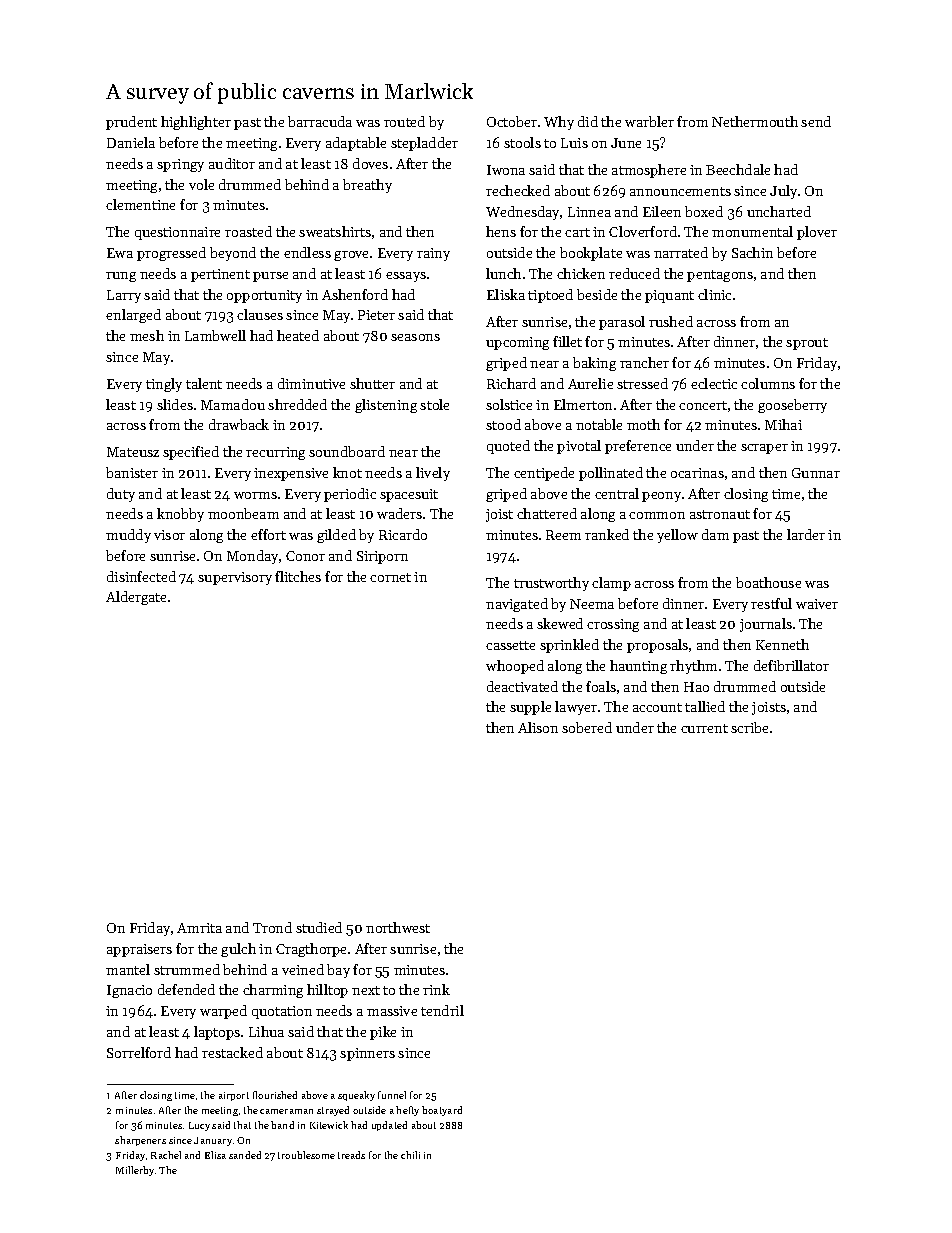  I want to click on Ewa, so click(120, 253).
